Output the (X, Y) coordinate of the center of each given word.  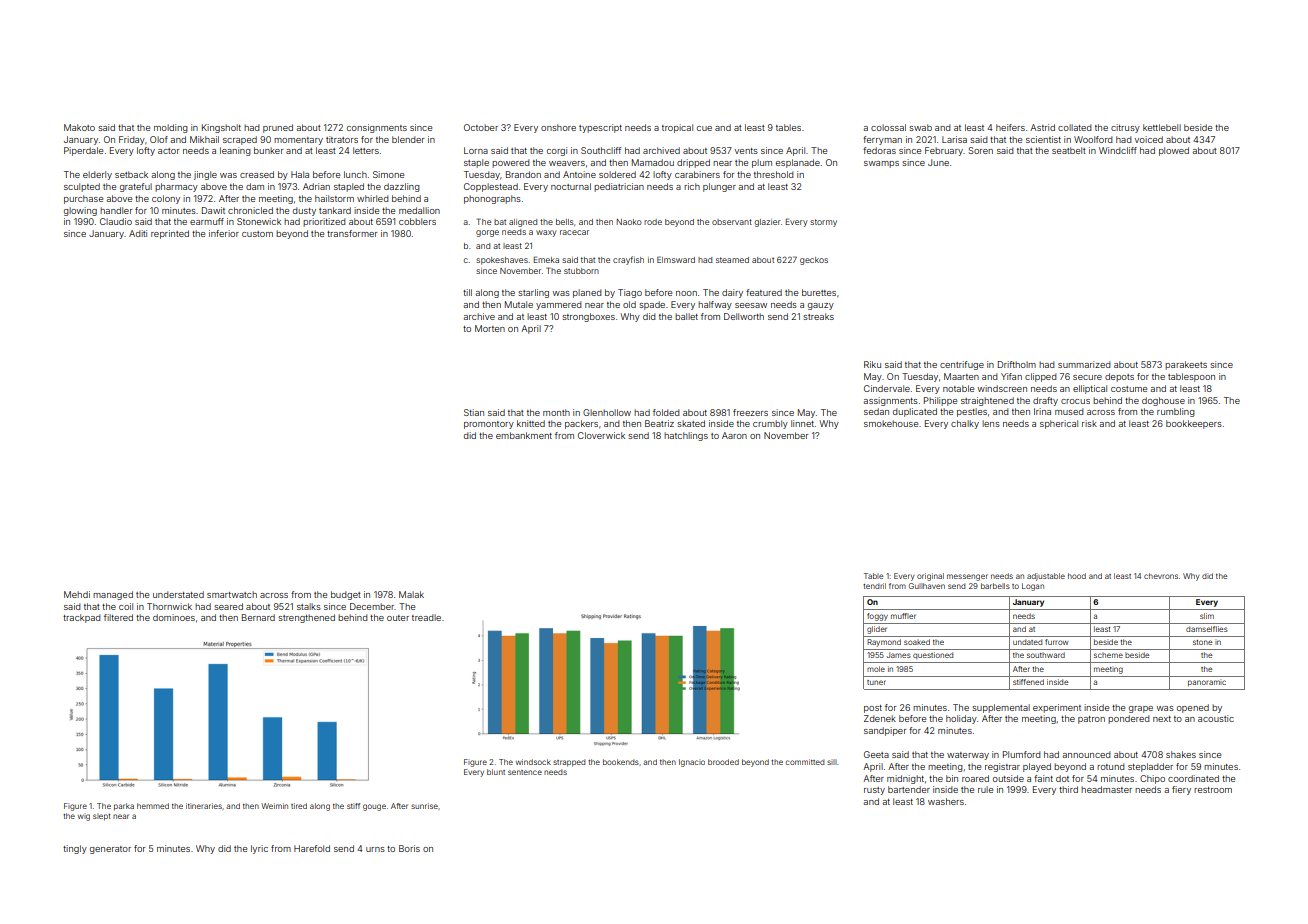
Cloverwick (601, 435)
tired (299, 806)
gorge (487, 233)
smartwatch (232, 594)
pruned (278, 128)
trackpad (81, 618)
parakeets (1186, 365)
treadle (426, 617)
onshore (558, 127)
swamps (881, 164)
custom (257, 234)
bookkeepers (1194, 424)
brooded (723, 762)
